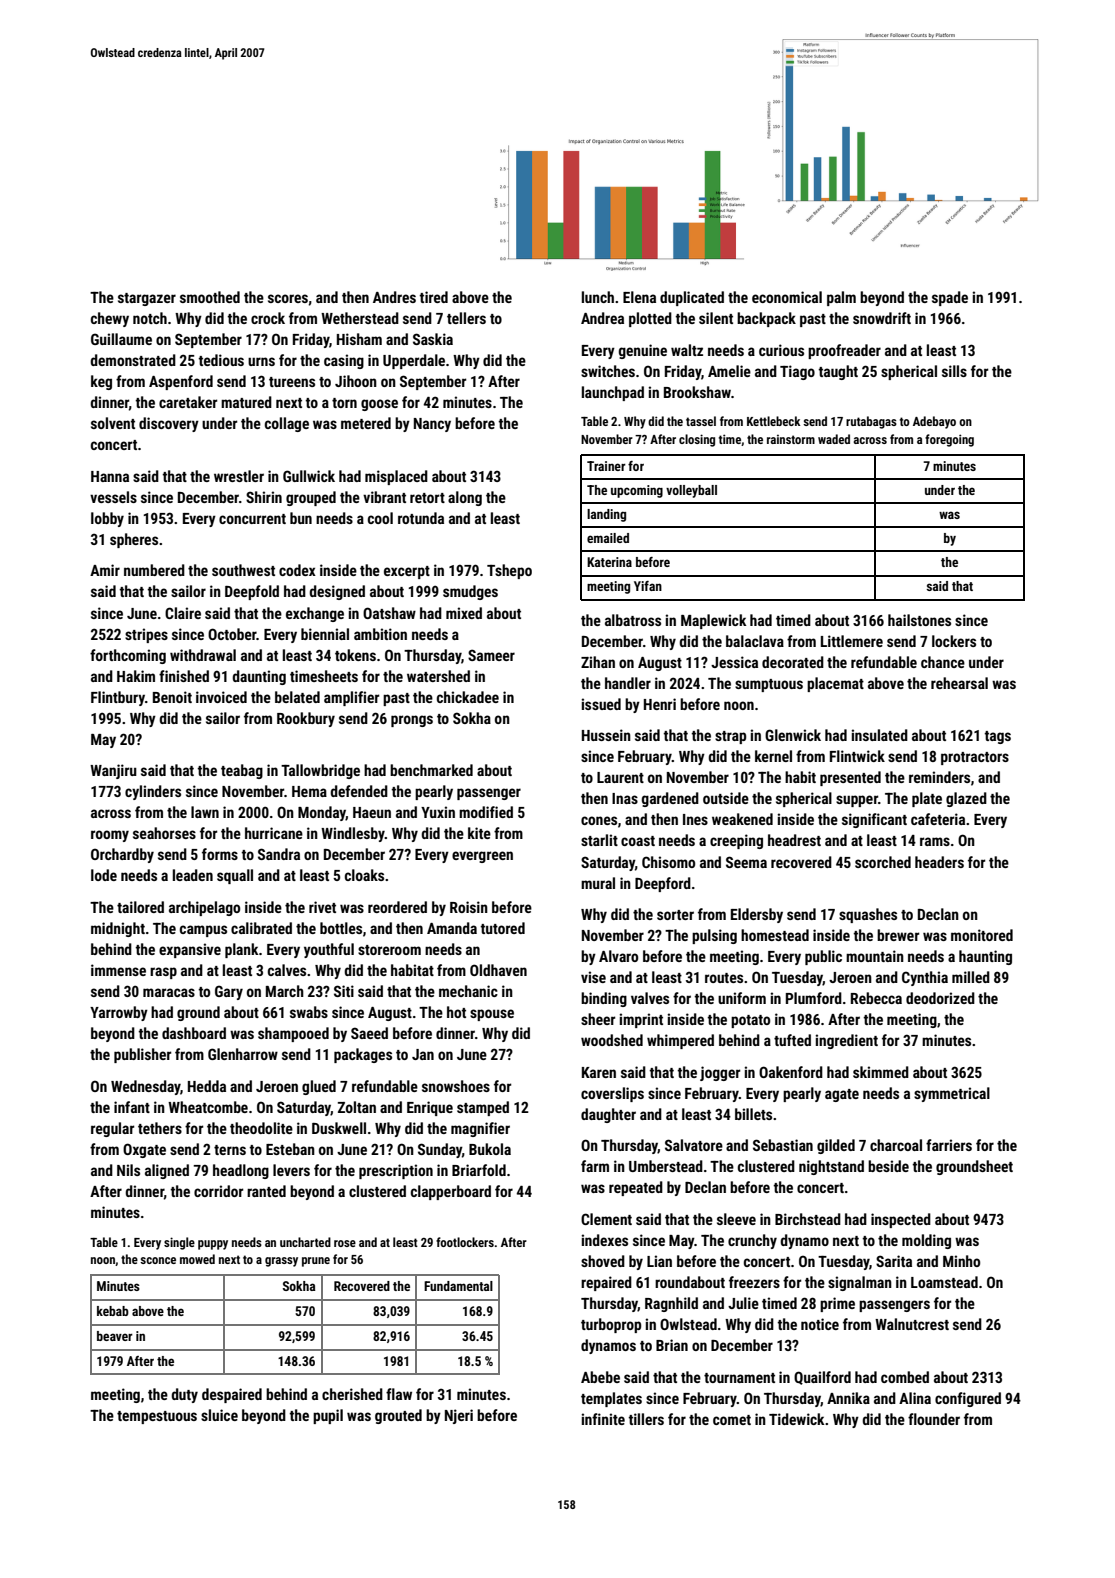 This screenshot has width=1115, height=1578. Describe the element at coordinates (398, 1416) in the screenshot. I see `grouted` at that location.
